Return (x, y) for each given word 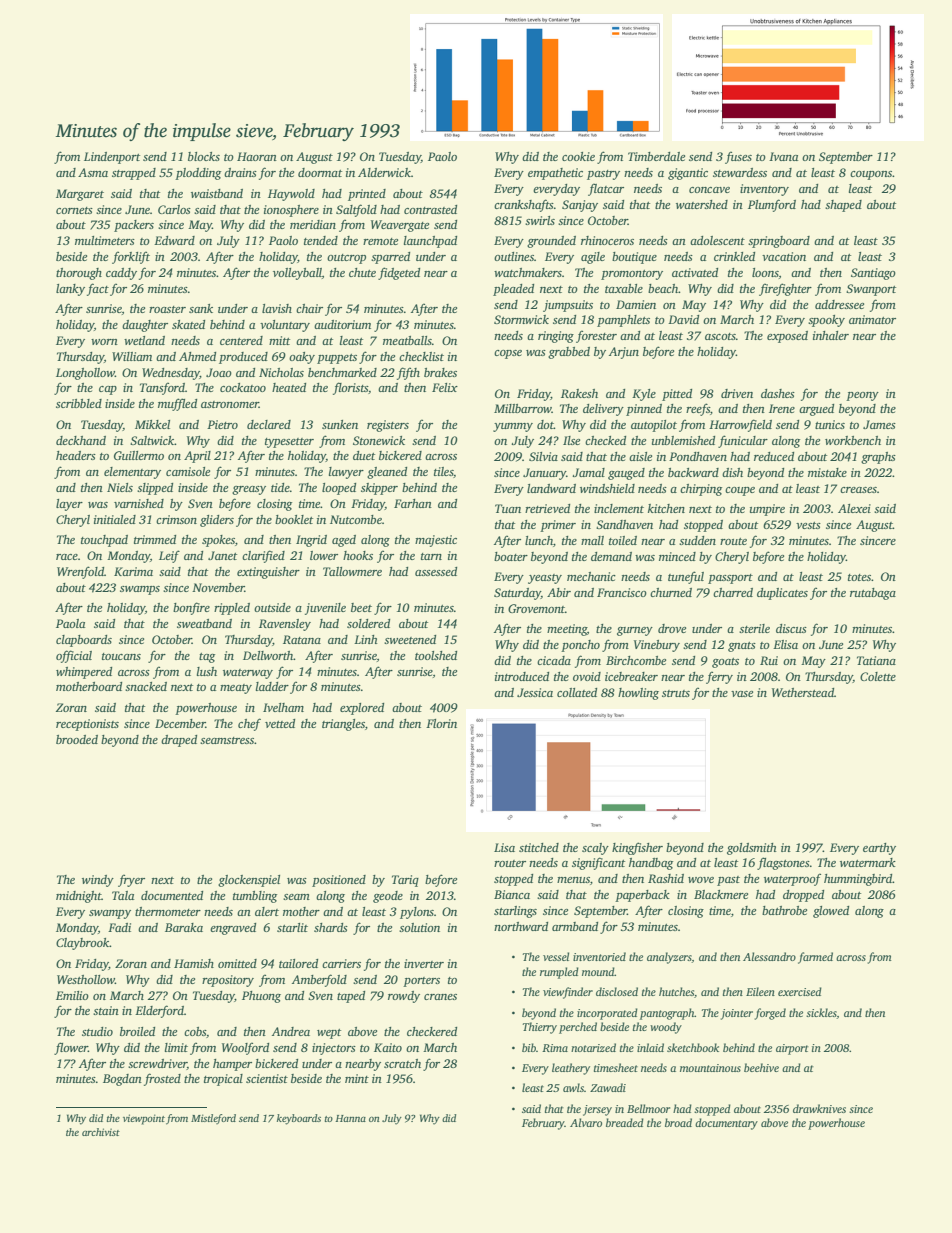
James (879, 424)
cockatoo (243, 387)
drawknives (819, 1108)
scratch (402, 1063)
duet (364, 455)
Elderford (159, 1011)
